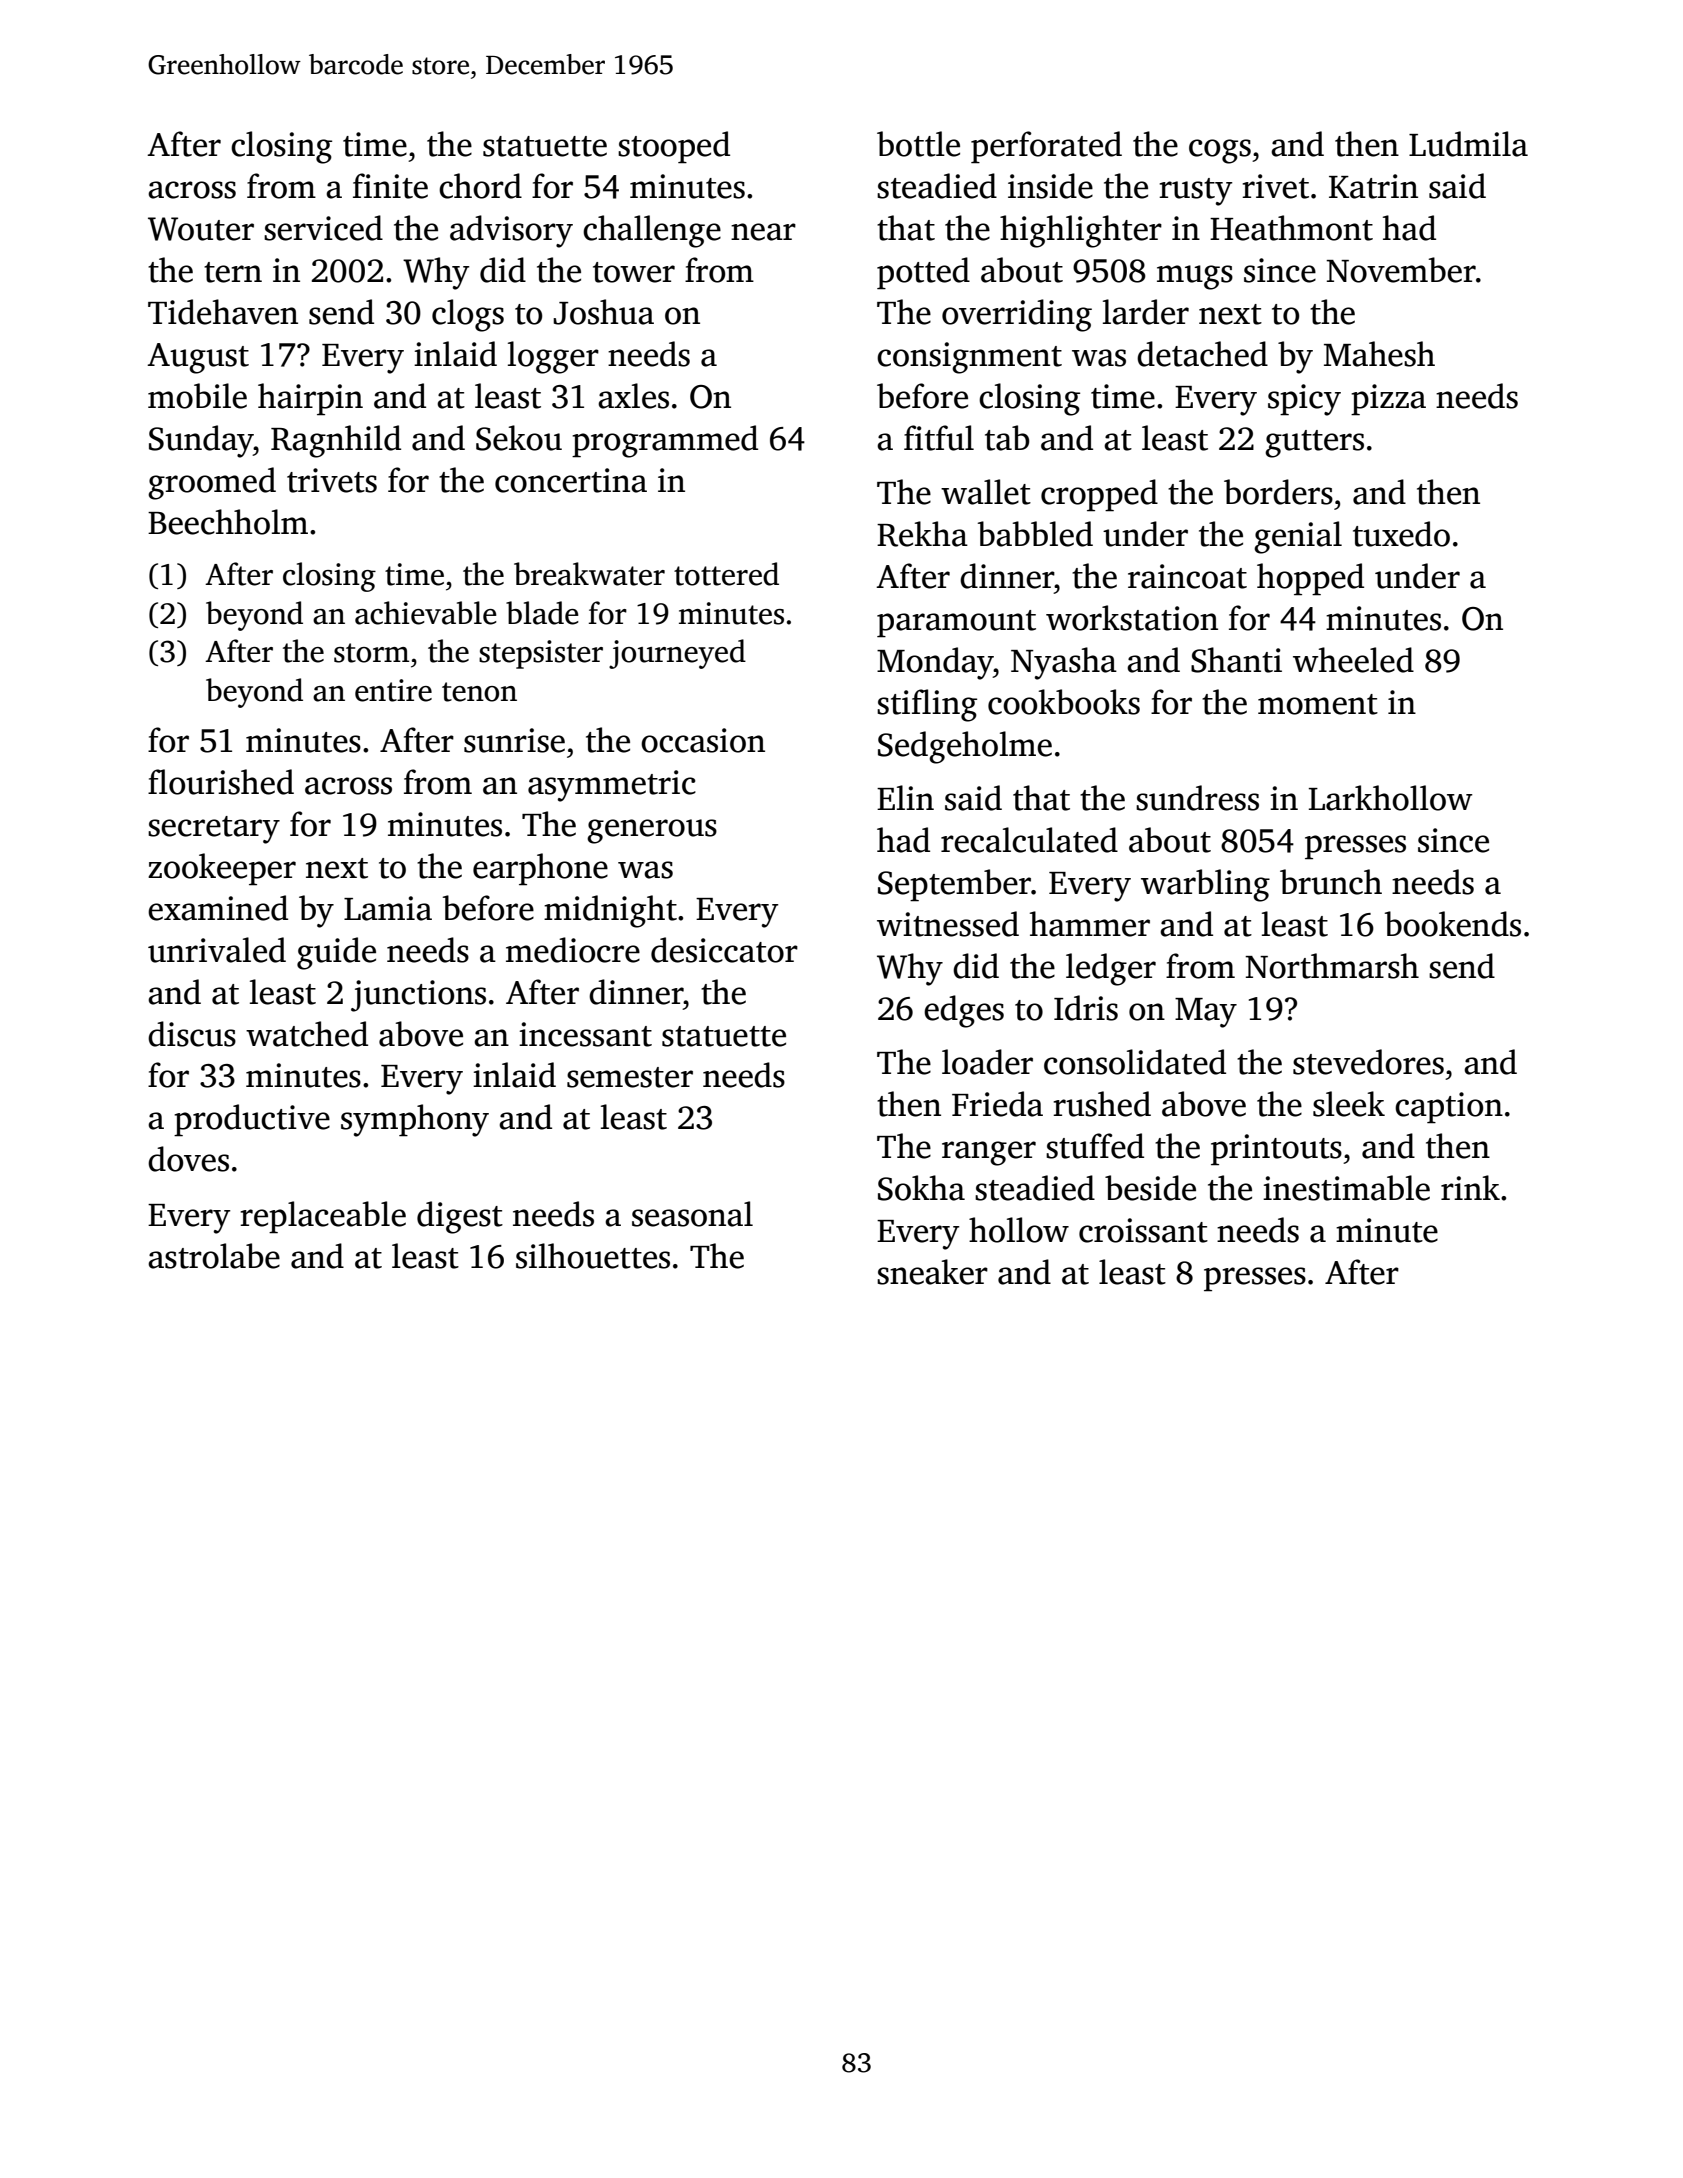 The height and width of the image is (2178, 1683). What do you see at coordinates (1046, 147) in the image?
I see `perforated` at bounding box center [1046, 147].
